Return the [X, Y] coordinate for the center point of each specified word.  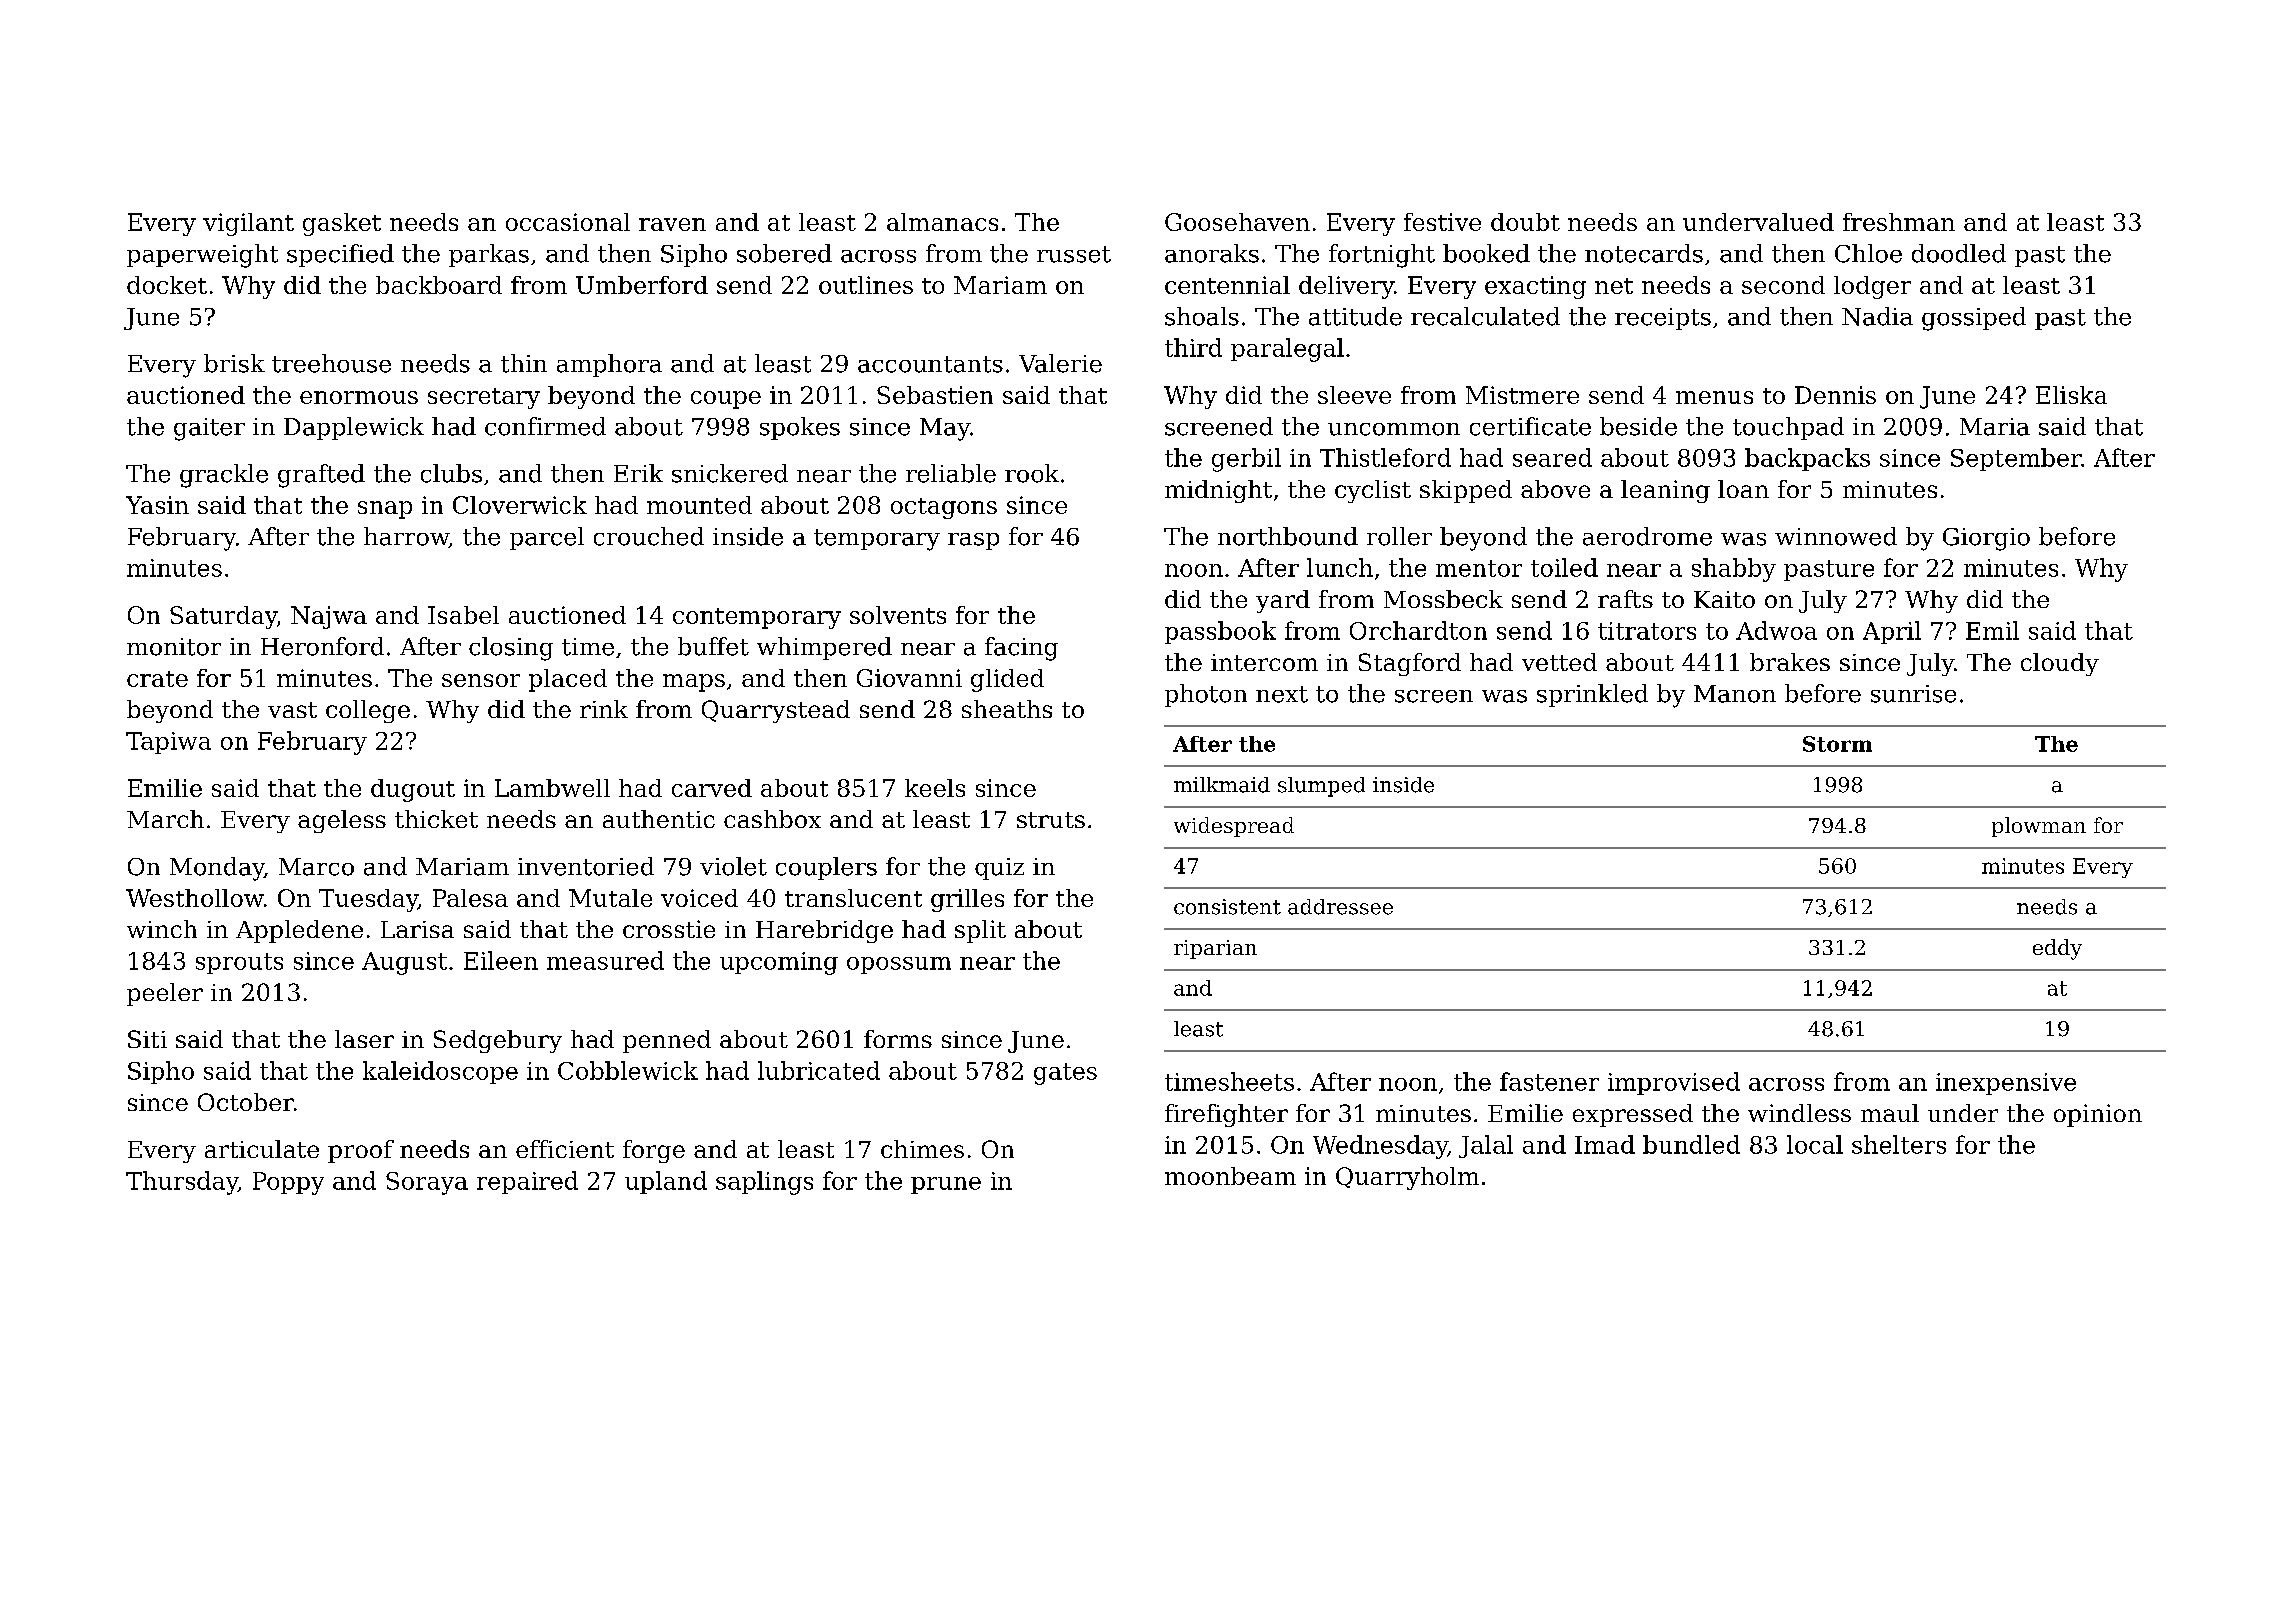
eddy [2057, 949]
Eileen [501, 960]
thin [524, 363]
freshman [1899, 222]
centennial [1227, 285]
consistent [1227, 907]
